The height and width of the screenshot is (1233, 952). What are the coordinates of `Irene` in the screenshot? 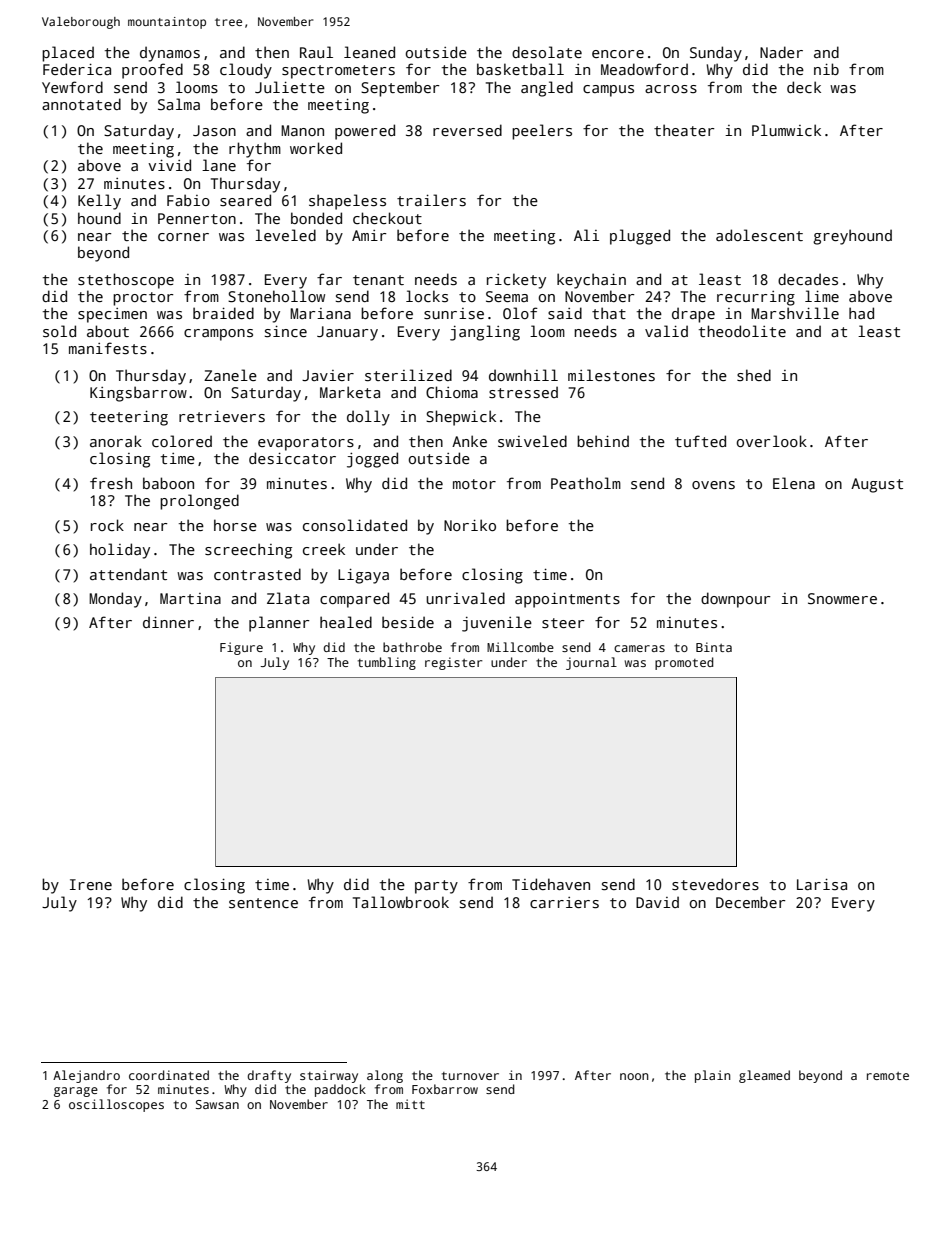 It's located at (91, 884).
